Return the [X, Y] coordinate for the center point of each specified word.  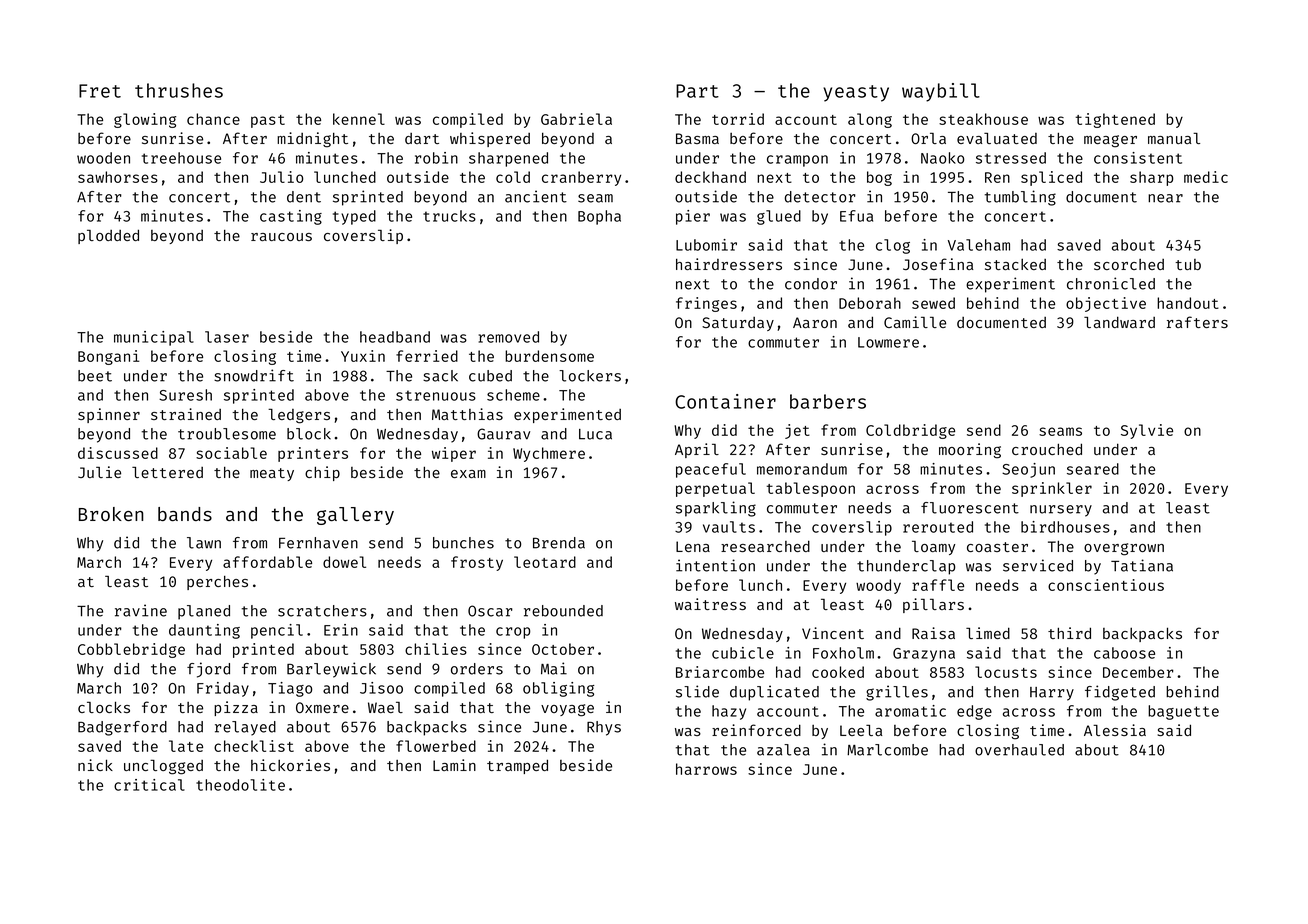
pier [693, 217]
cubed [490, 376]
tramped [517, 766]
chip [322, 473]
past [268, 121]
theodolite [240, 785]
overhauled [1019, 750]
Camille [915, 322]
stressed [1011, 158]
